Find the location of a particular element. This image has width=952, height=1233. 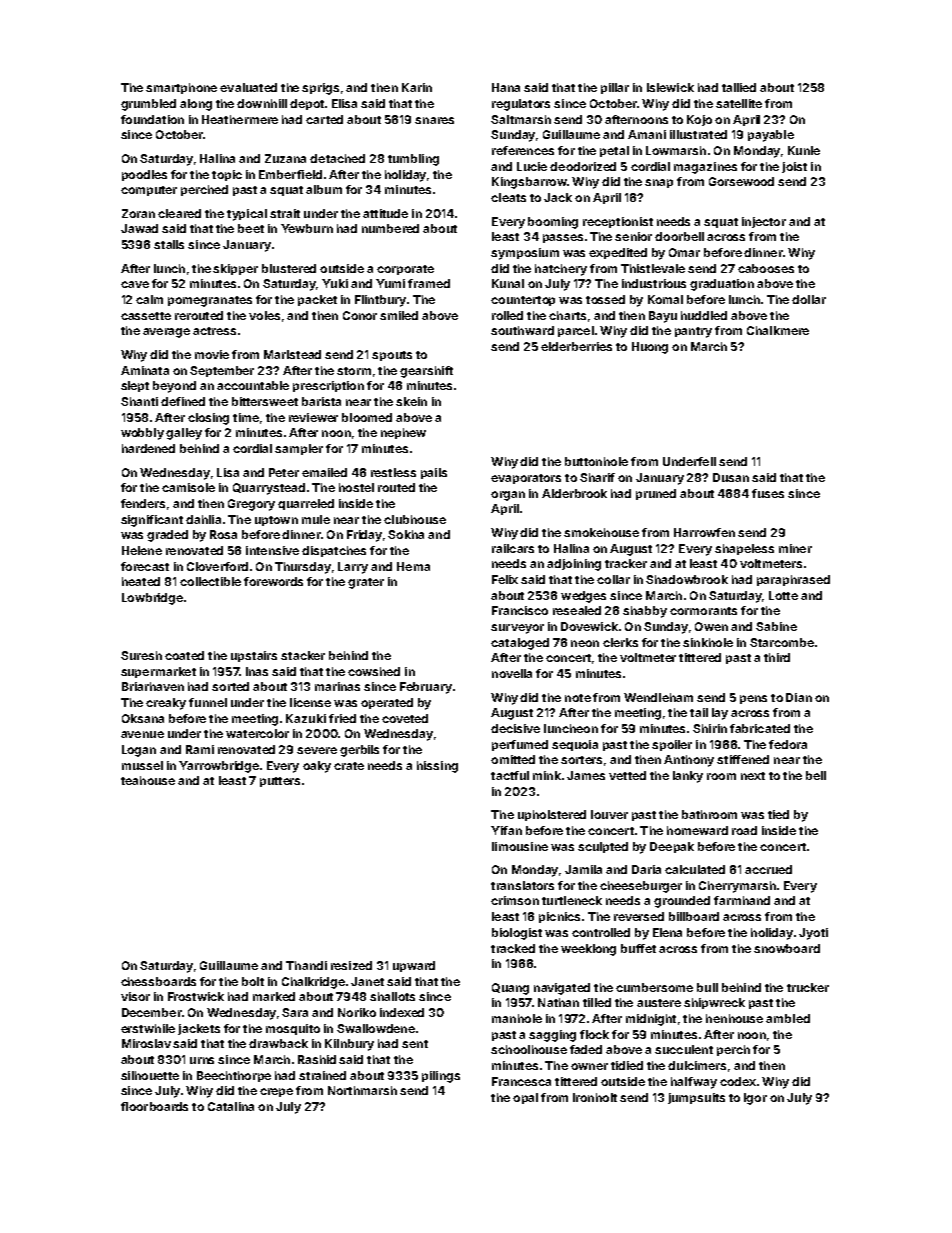

smartphone is located at coordinates (181, 88).
